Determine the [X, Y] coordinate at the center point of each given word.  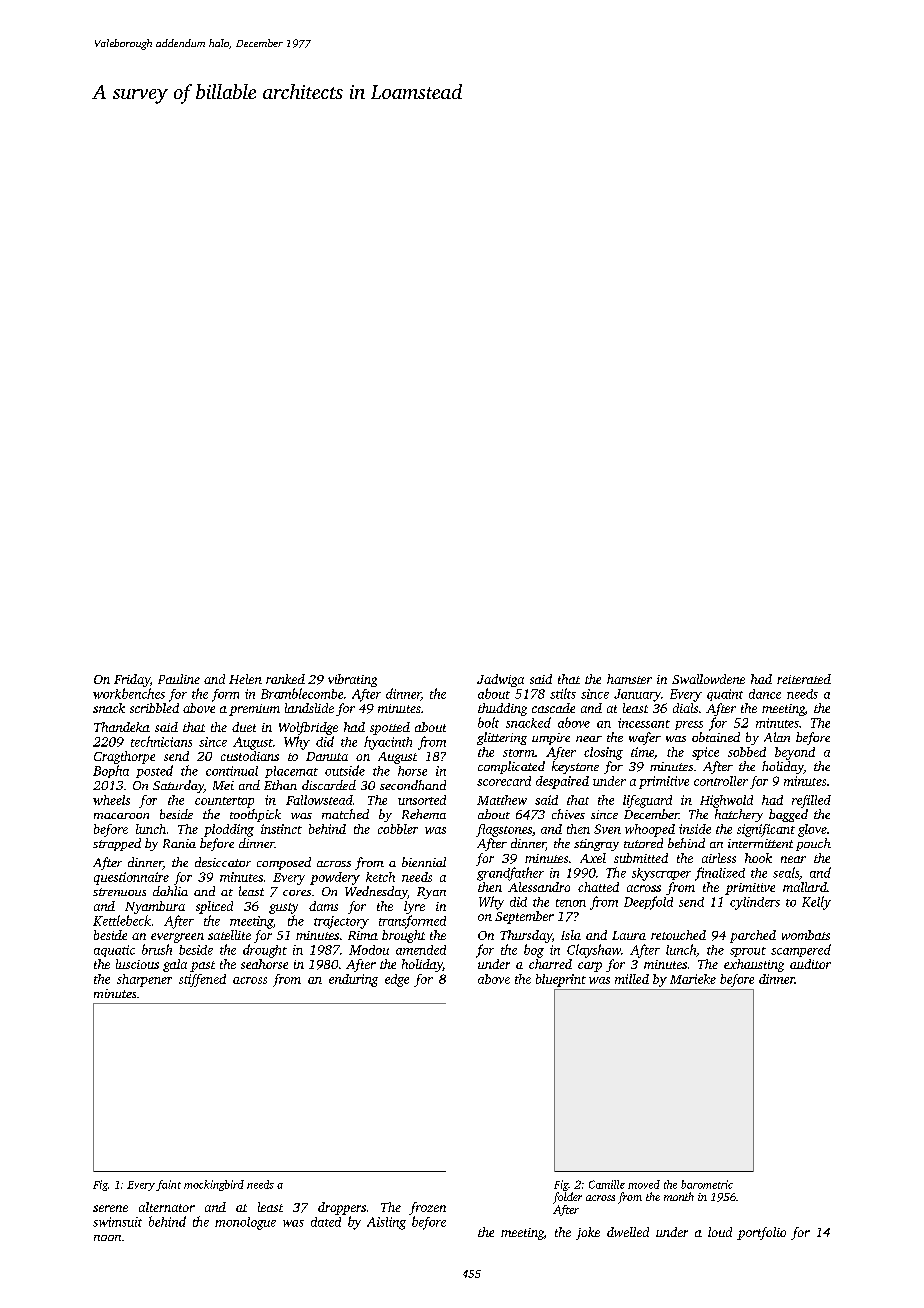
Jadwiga [500, 680]
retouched [678, 935]
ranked [285, 679]
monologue [245, 1223]
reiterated [804, 679]
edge [397, 980]
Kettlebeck [122, 920]
